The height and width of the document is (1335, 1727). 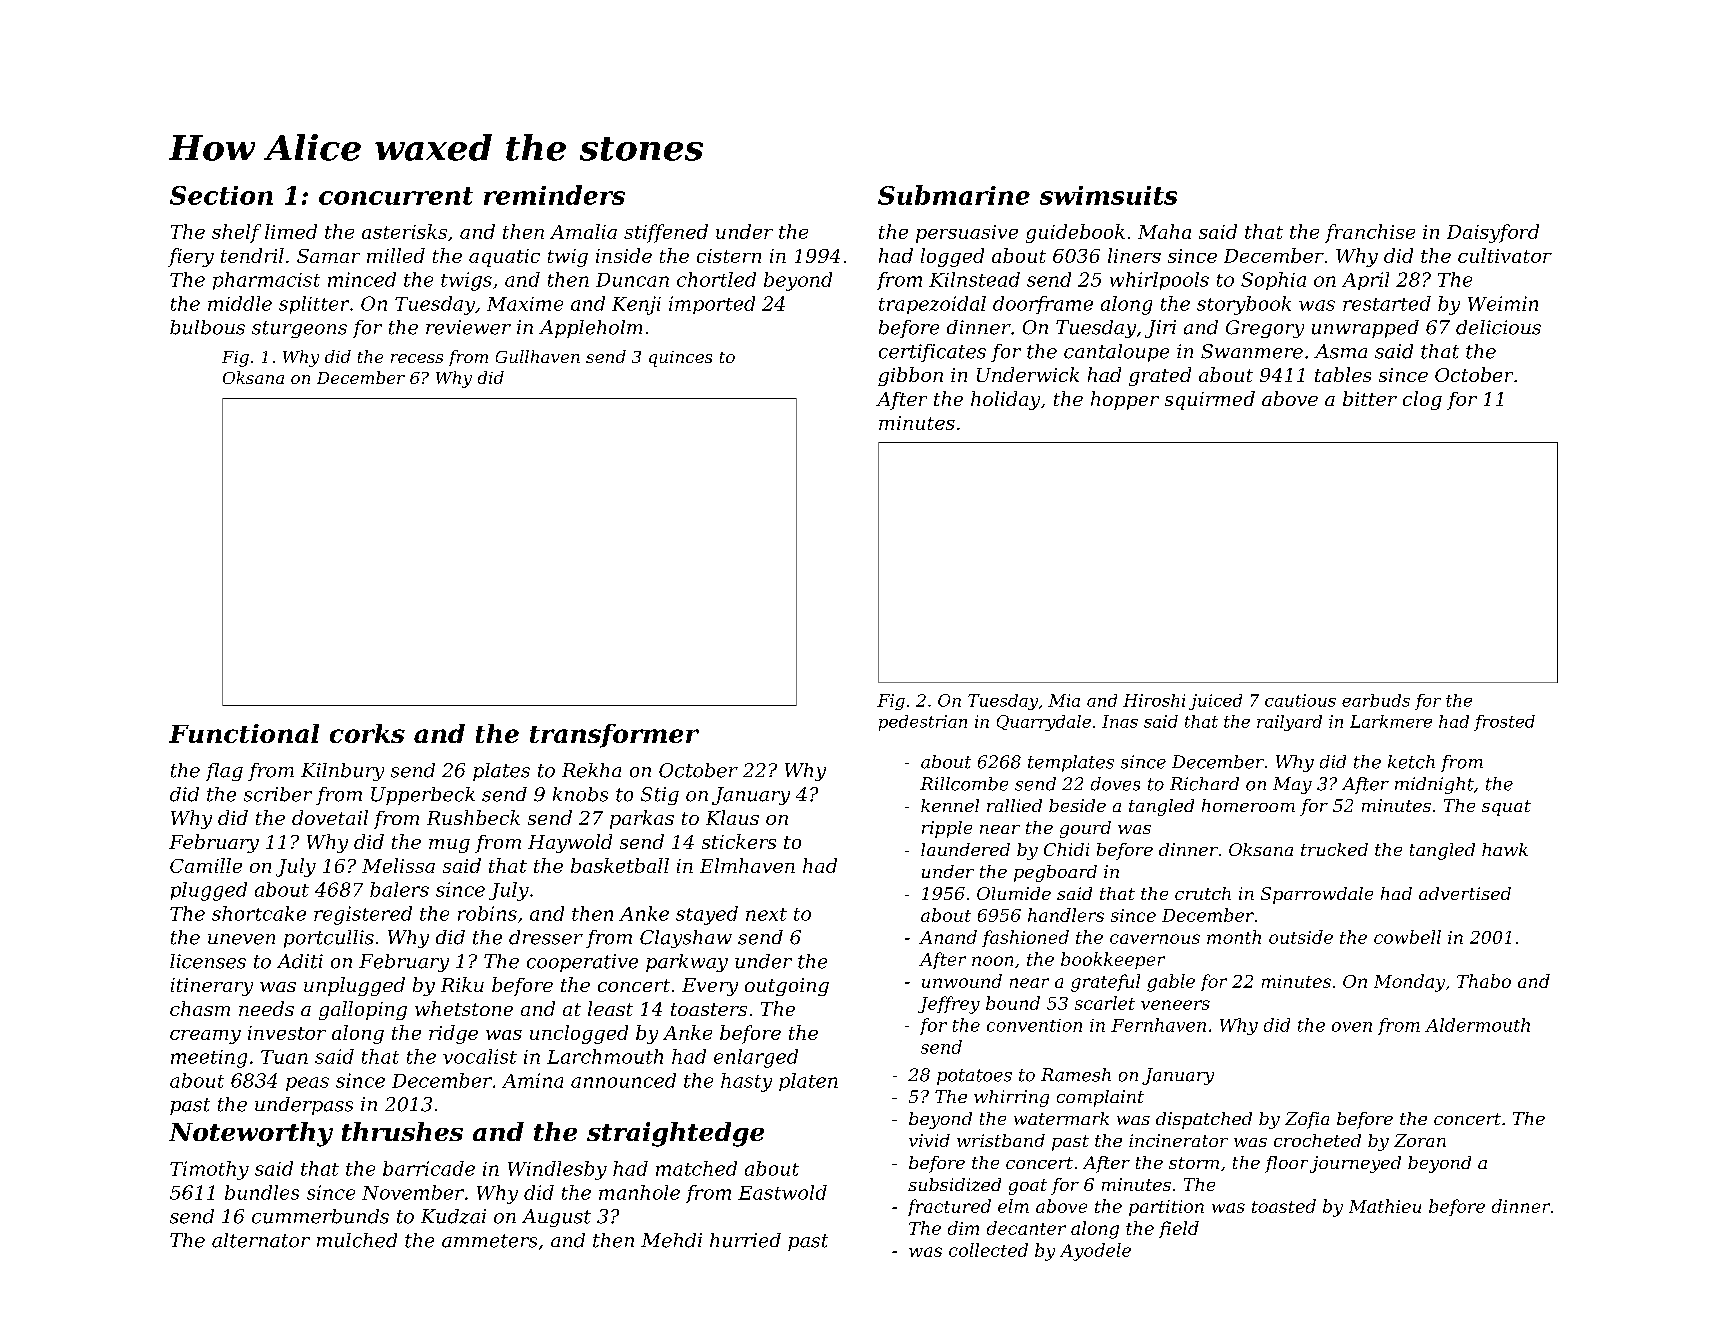 I want to click on chortled, so click(x=716, y=279).
